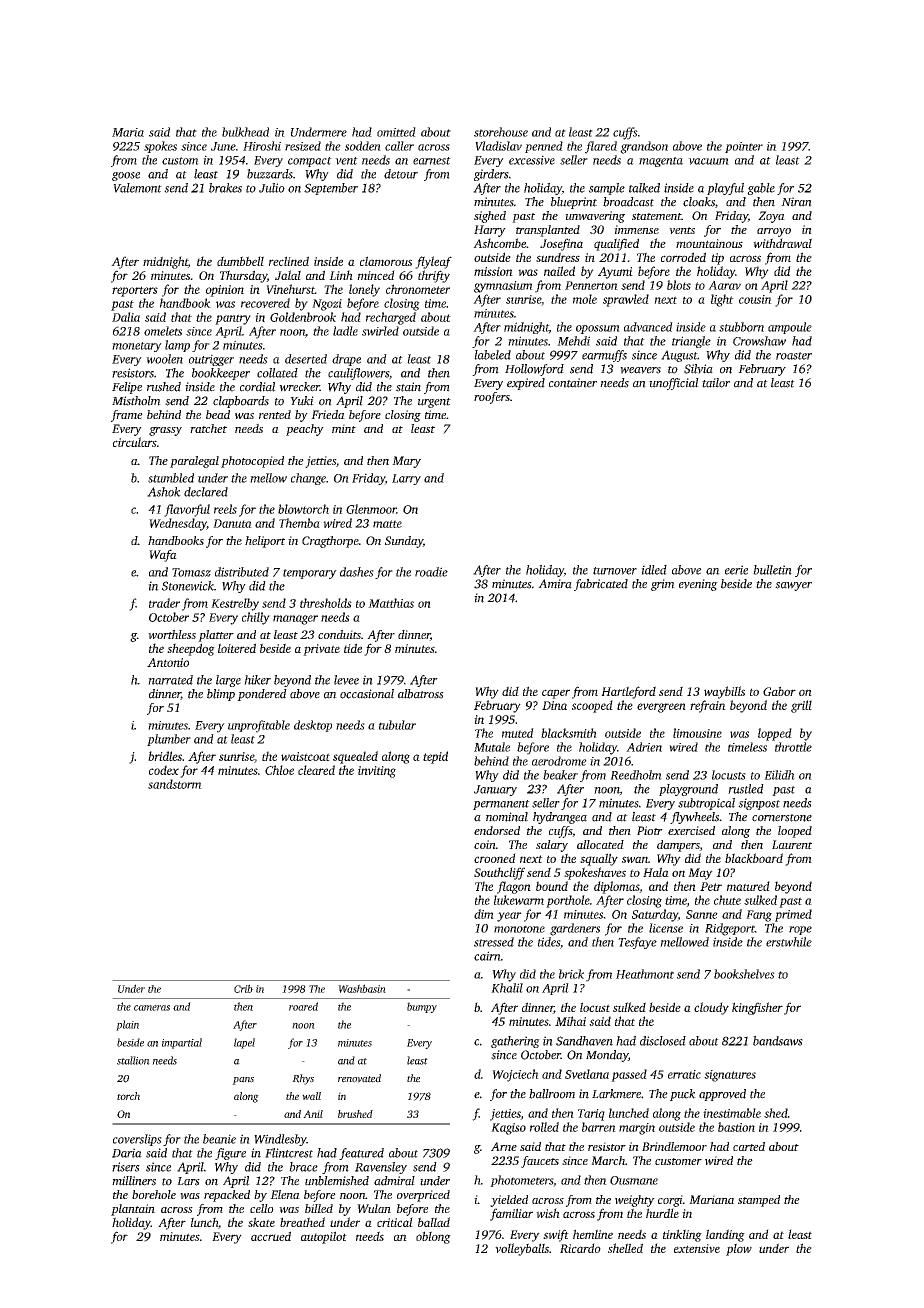 The image size is (924, 1308). I want to click on primed, so click(793, 915).
